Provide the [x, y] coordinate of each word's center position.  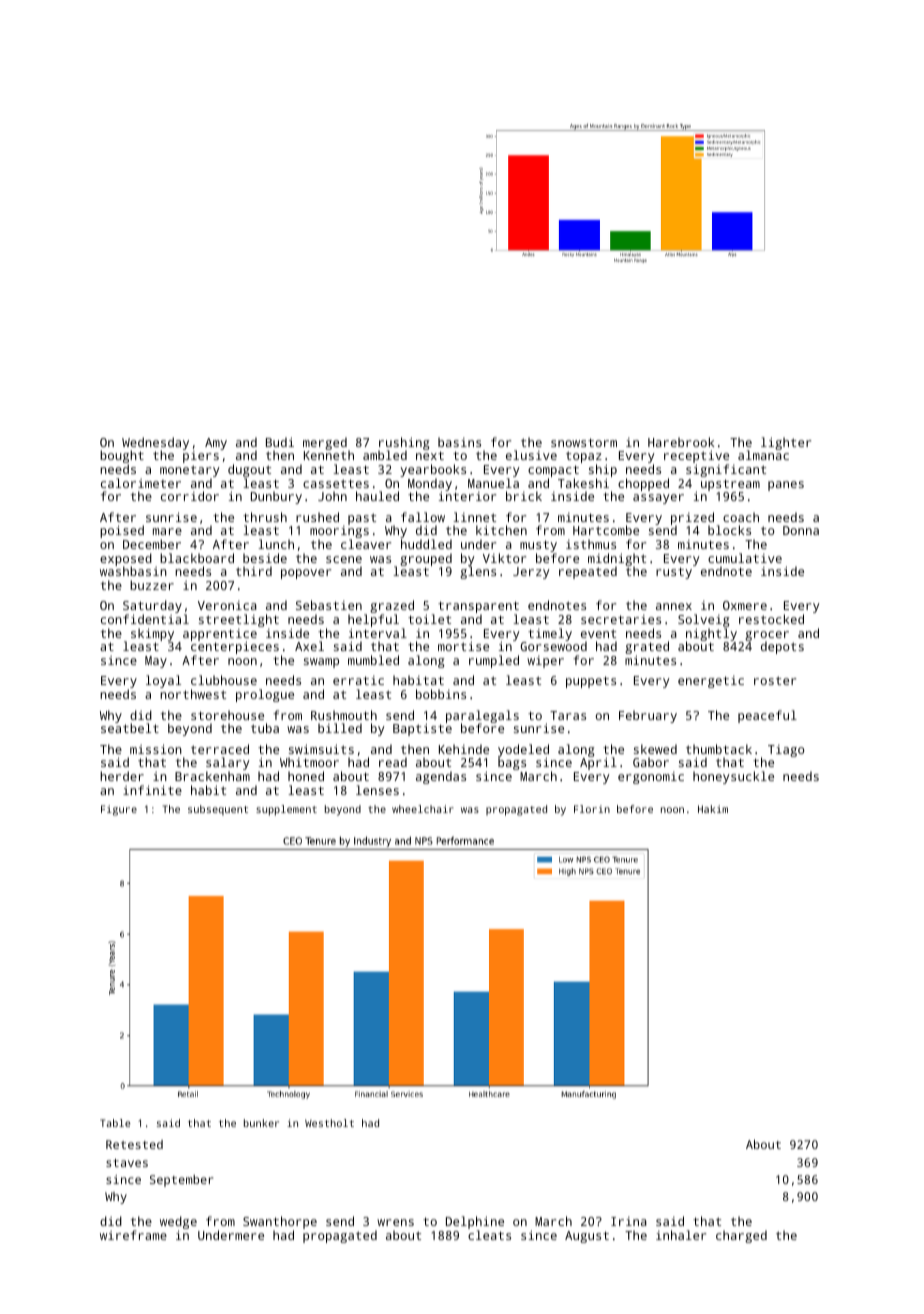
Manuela [493, 483]
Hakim [713, 809]
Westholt [329, 1123]
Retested [134, 1144]
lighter [786, 443]
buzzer [152, 585]
